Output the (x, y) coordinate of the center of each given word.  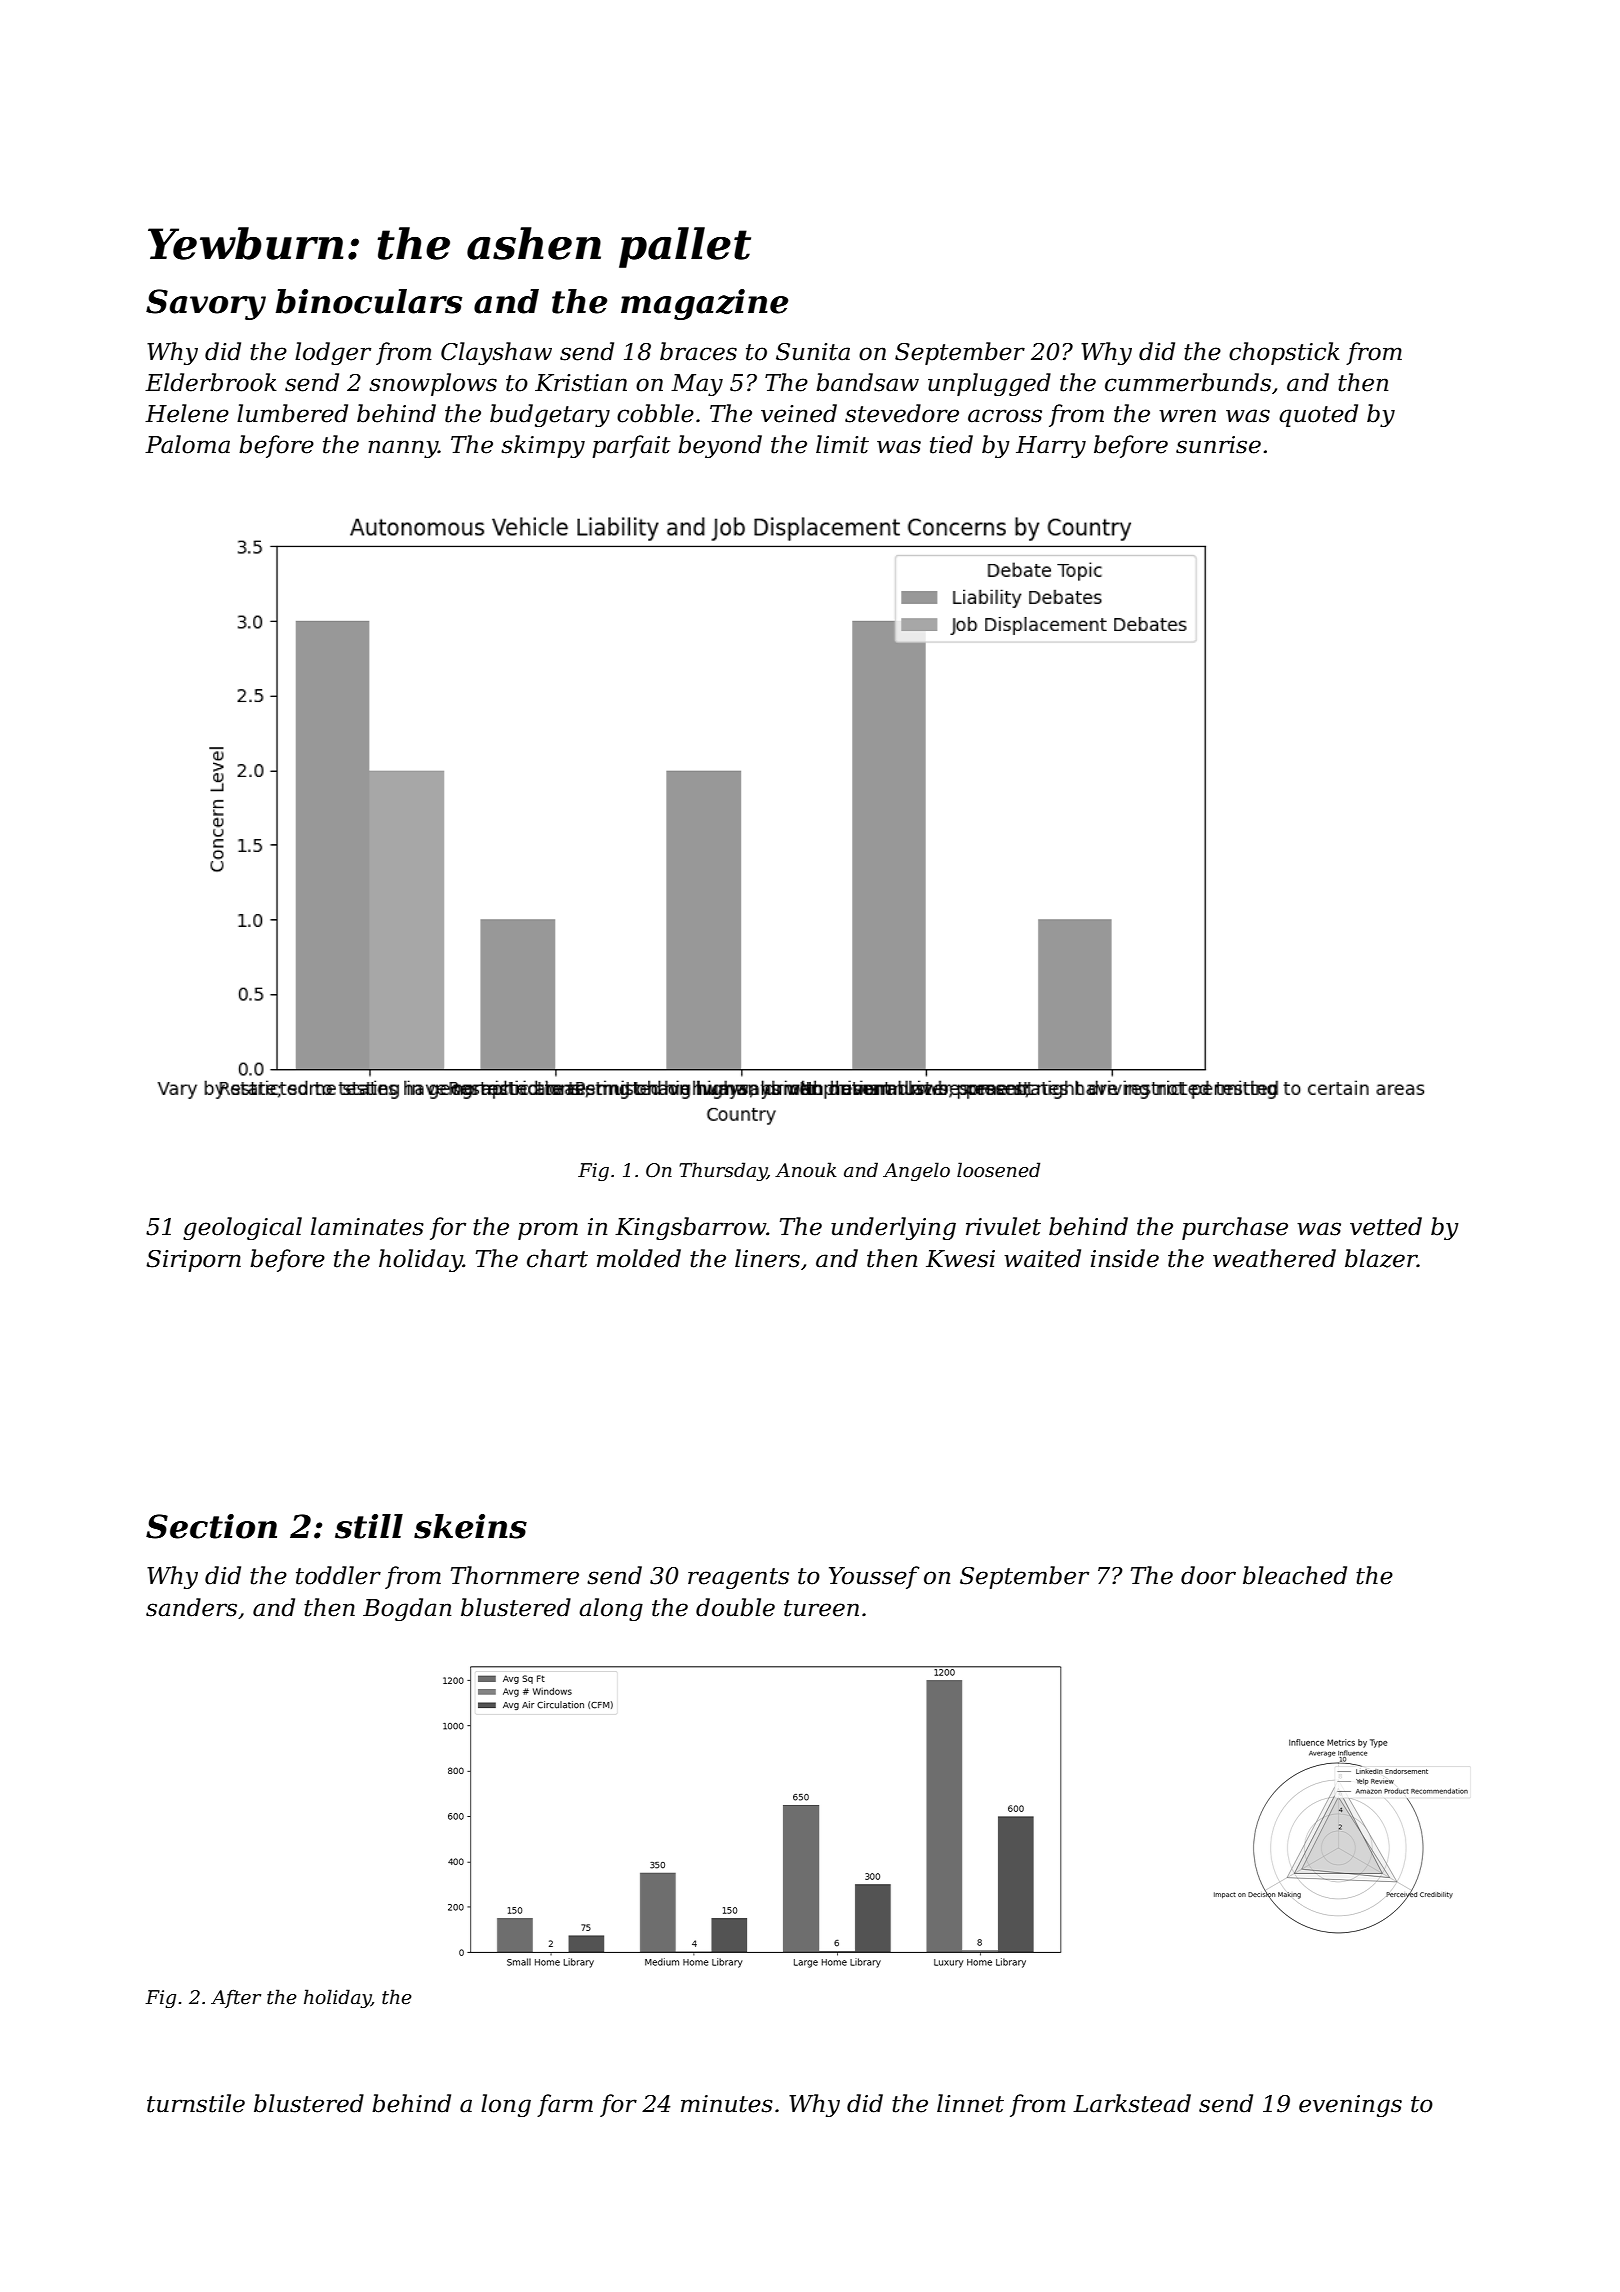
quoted (1318, 415)
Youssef (874, 1577)
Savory (206, 304)
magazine (704, 304)
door (1208, 1575)
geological (242, 1228)
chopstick (1284, 353)
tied (951, 444)
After (236, 1999)
